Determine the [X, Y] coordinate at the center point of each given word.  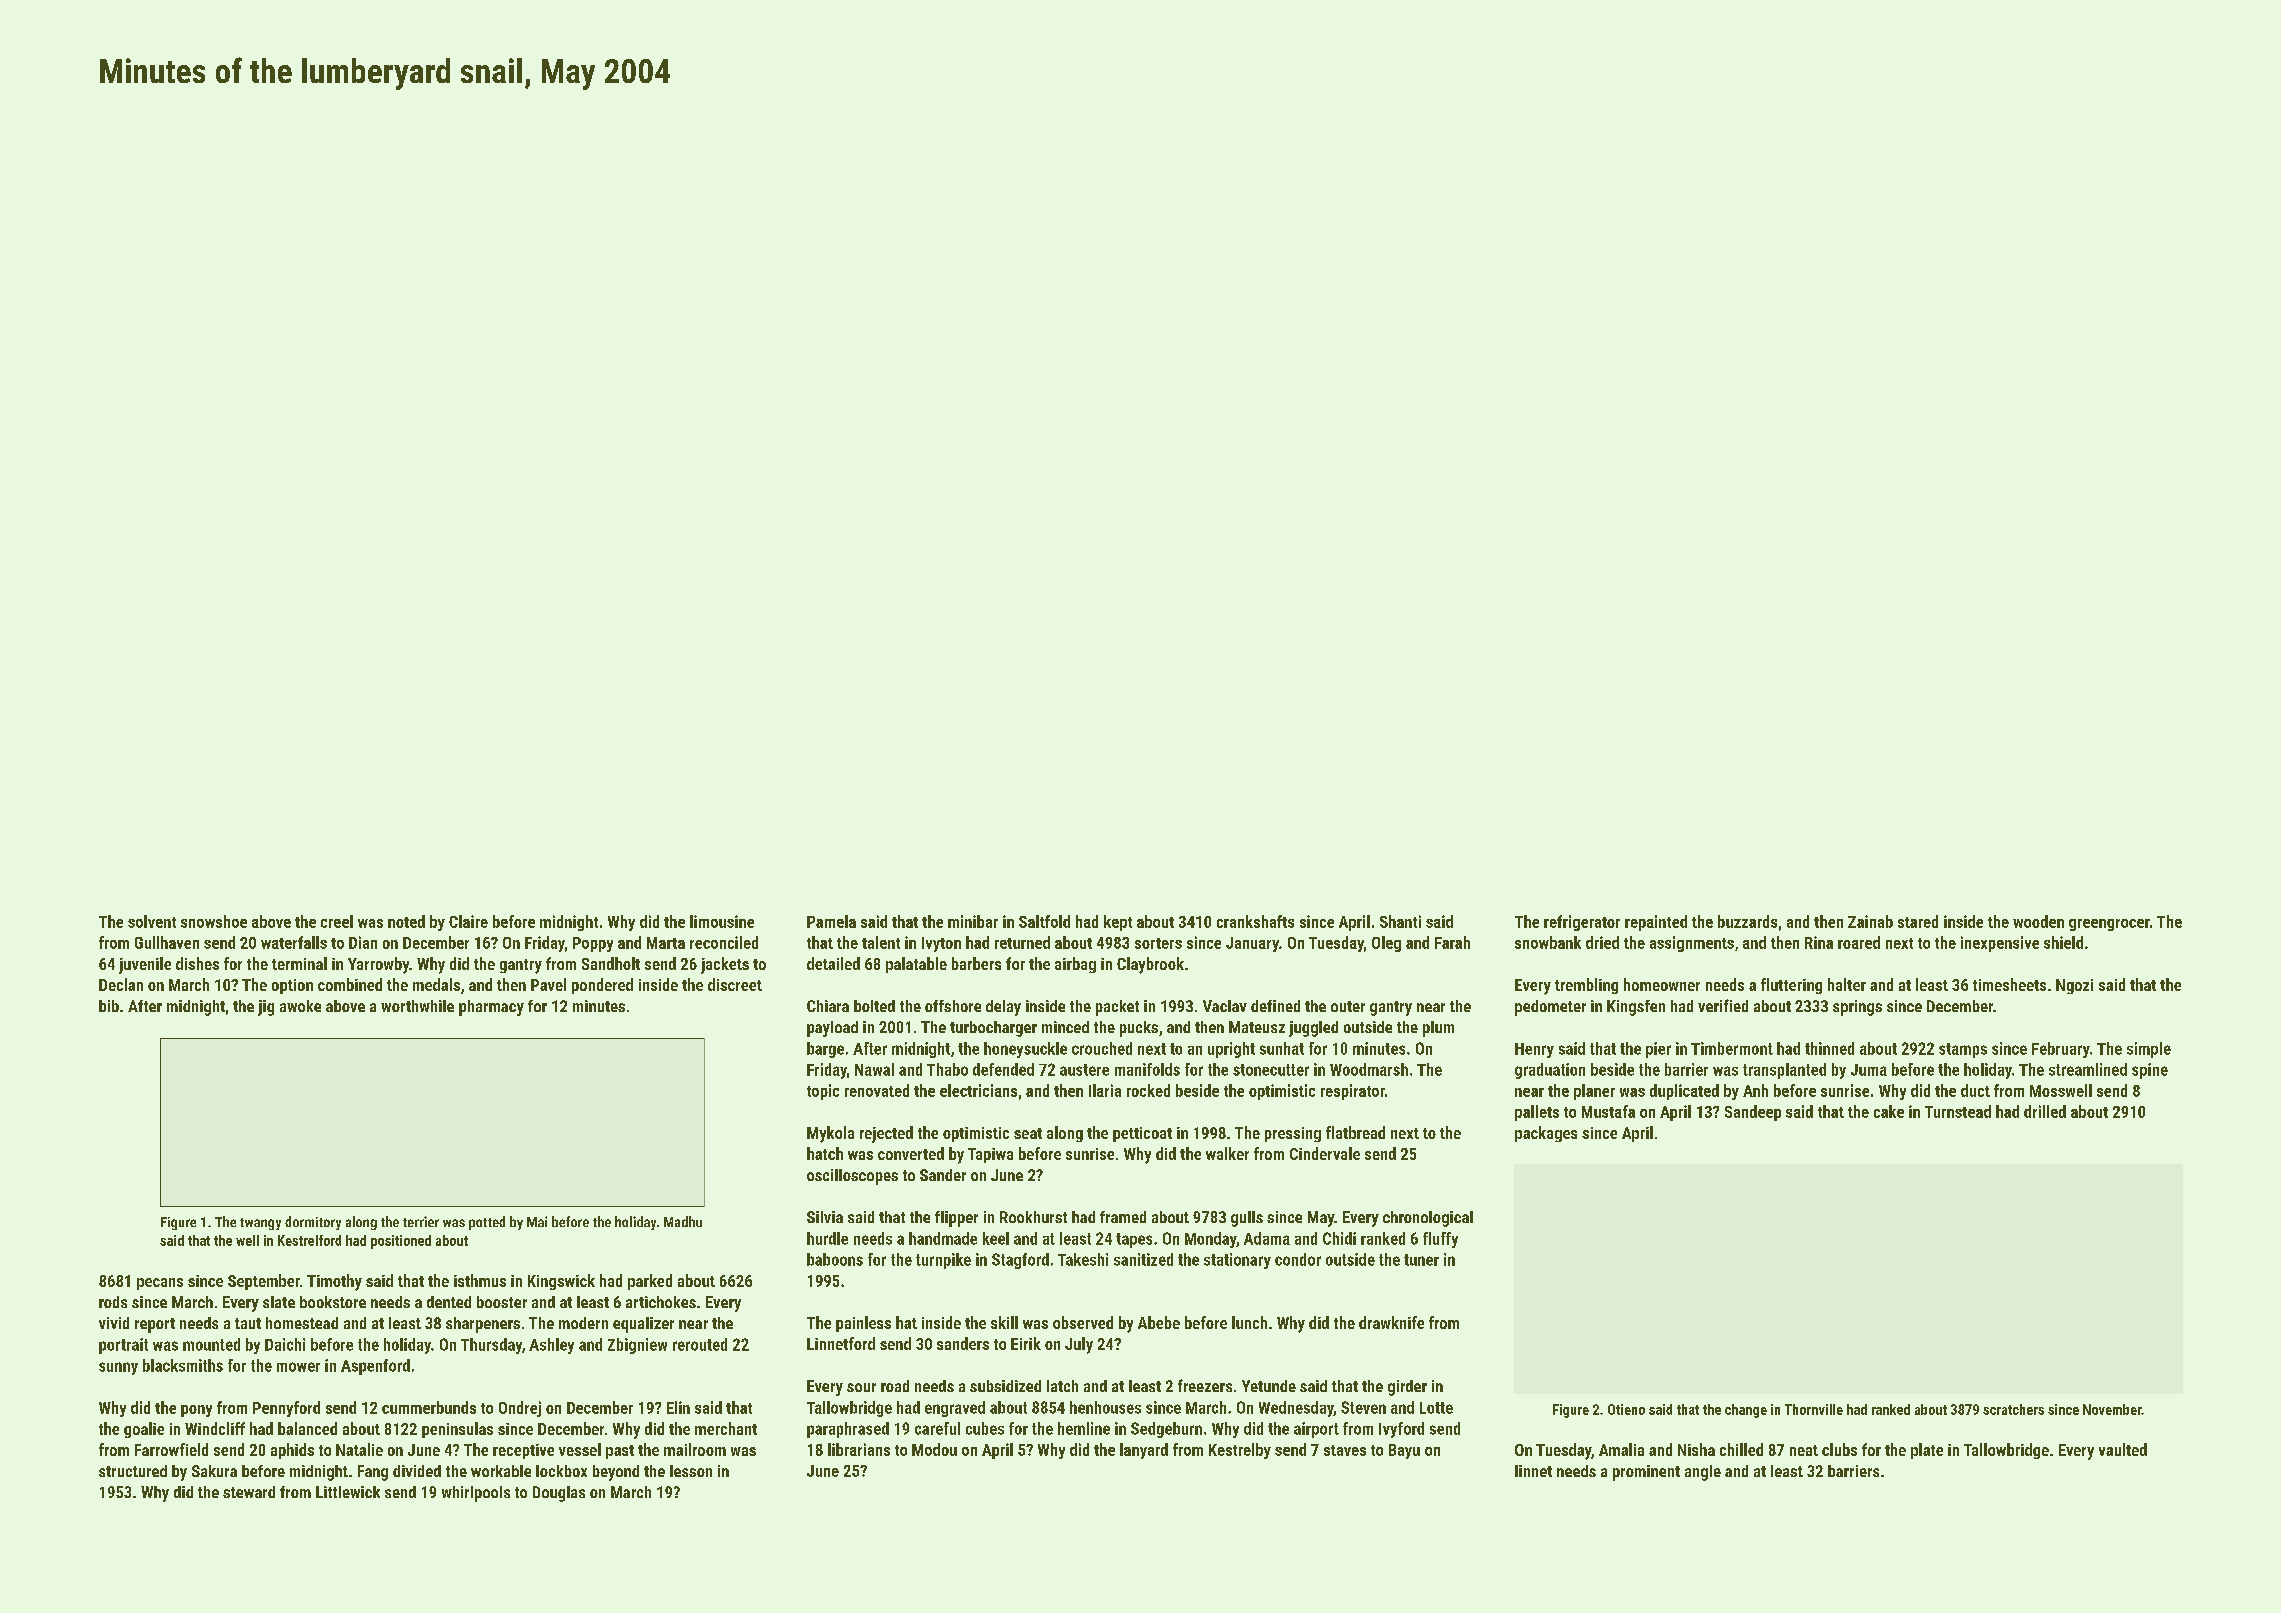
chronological [1428, 1219]
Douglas [559, 1494]
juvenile [145, 965]
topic [823, 1092]
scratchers [2013, 1409]
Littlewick [348, 1492]
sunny [118, 1368]
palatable [916, 965]
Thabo [947, 1069]
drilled [2045, 1111]
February [2061, 1050]
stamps [1963, 1050]
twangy [260, 1224]
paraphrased [848, 1430]
